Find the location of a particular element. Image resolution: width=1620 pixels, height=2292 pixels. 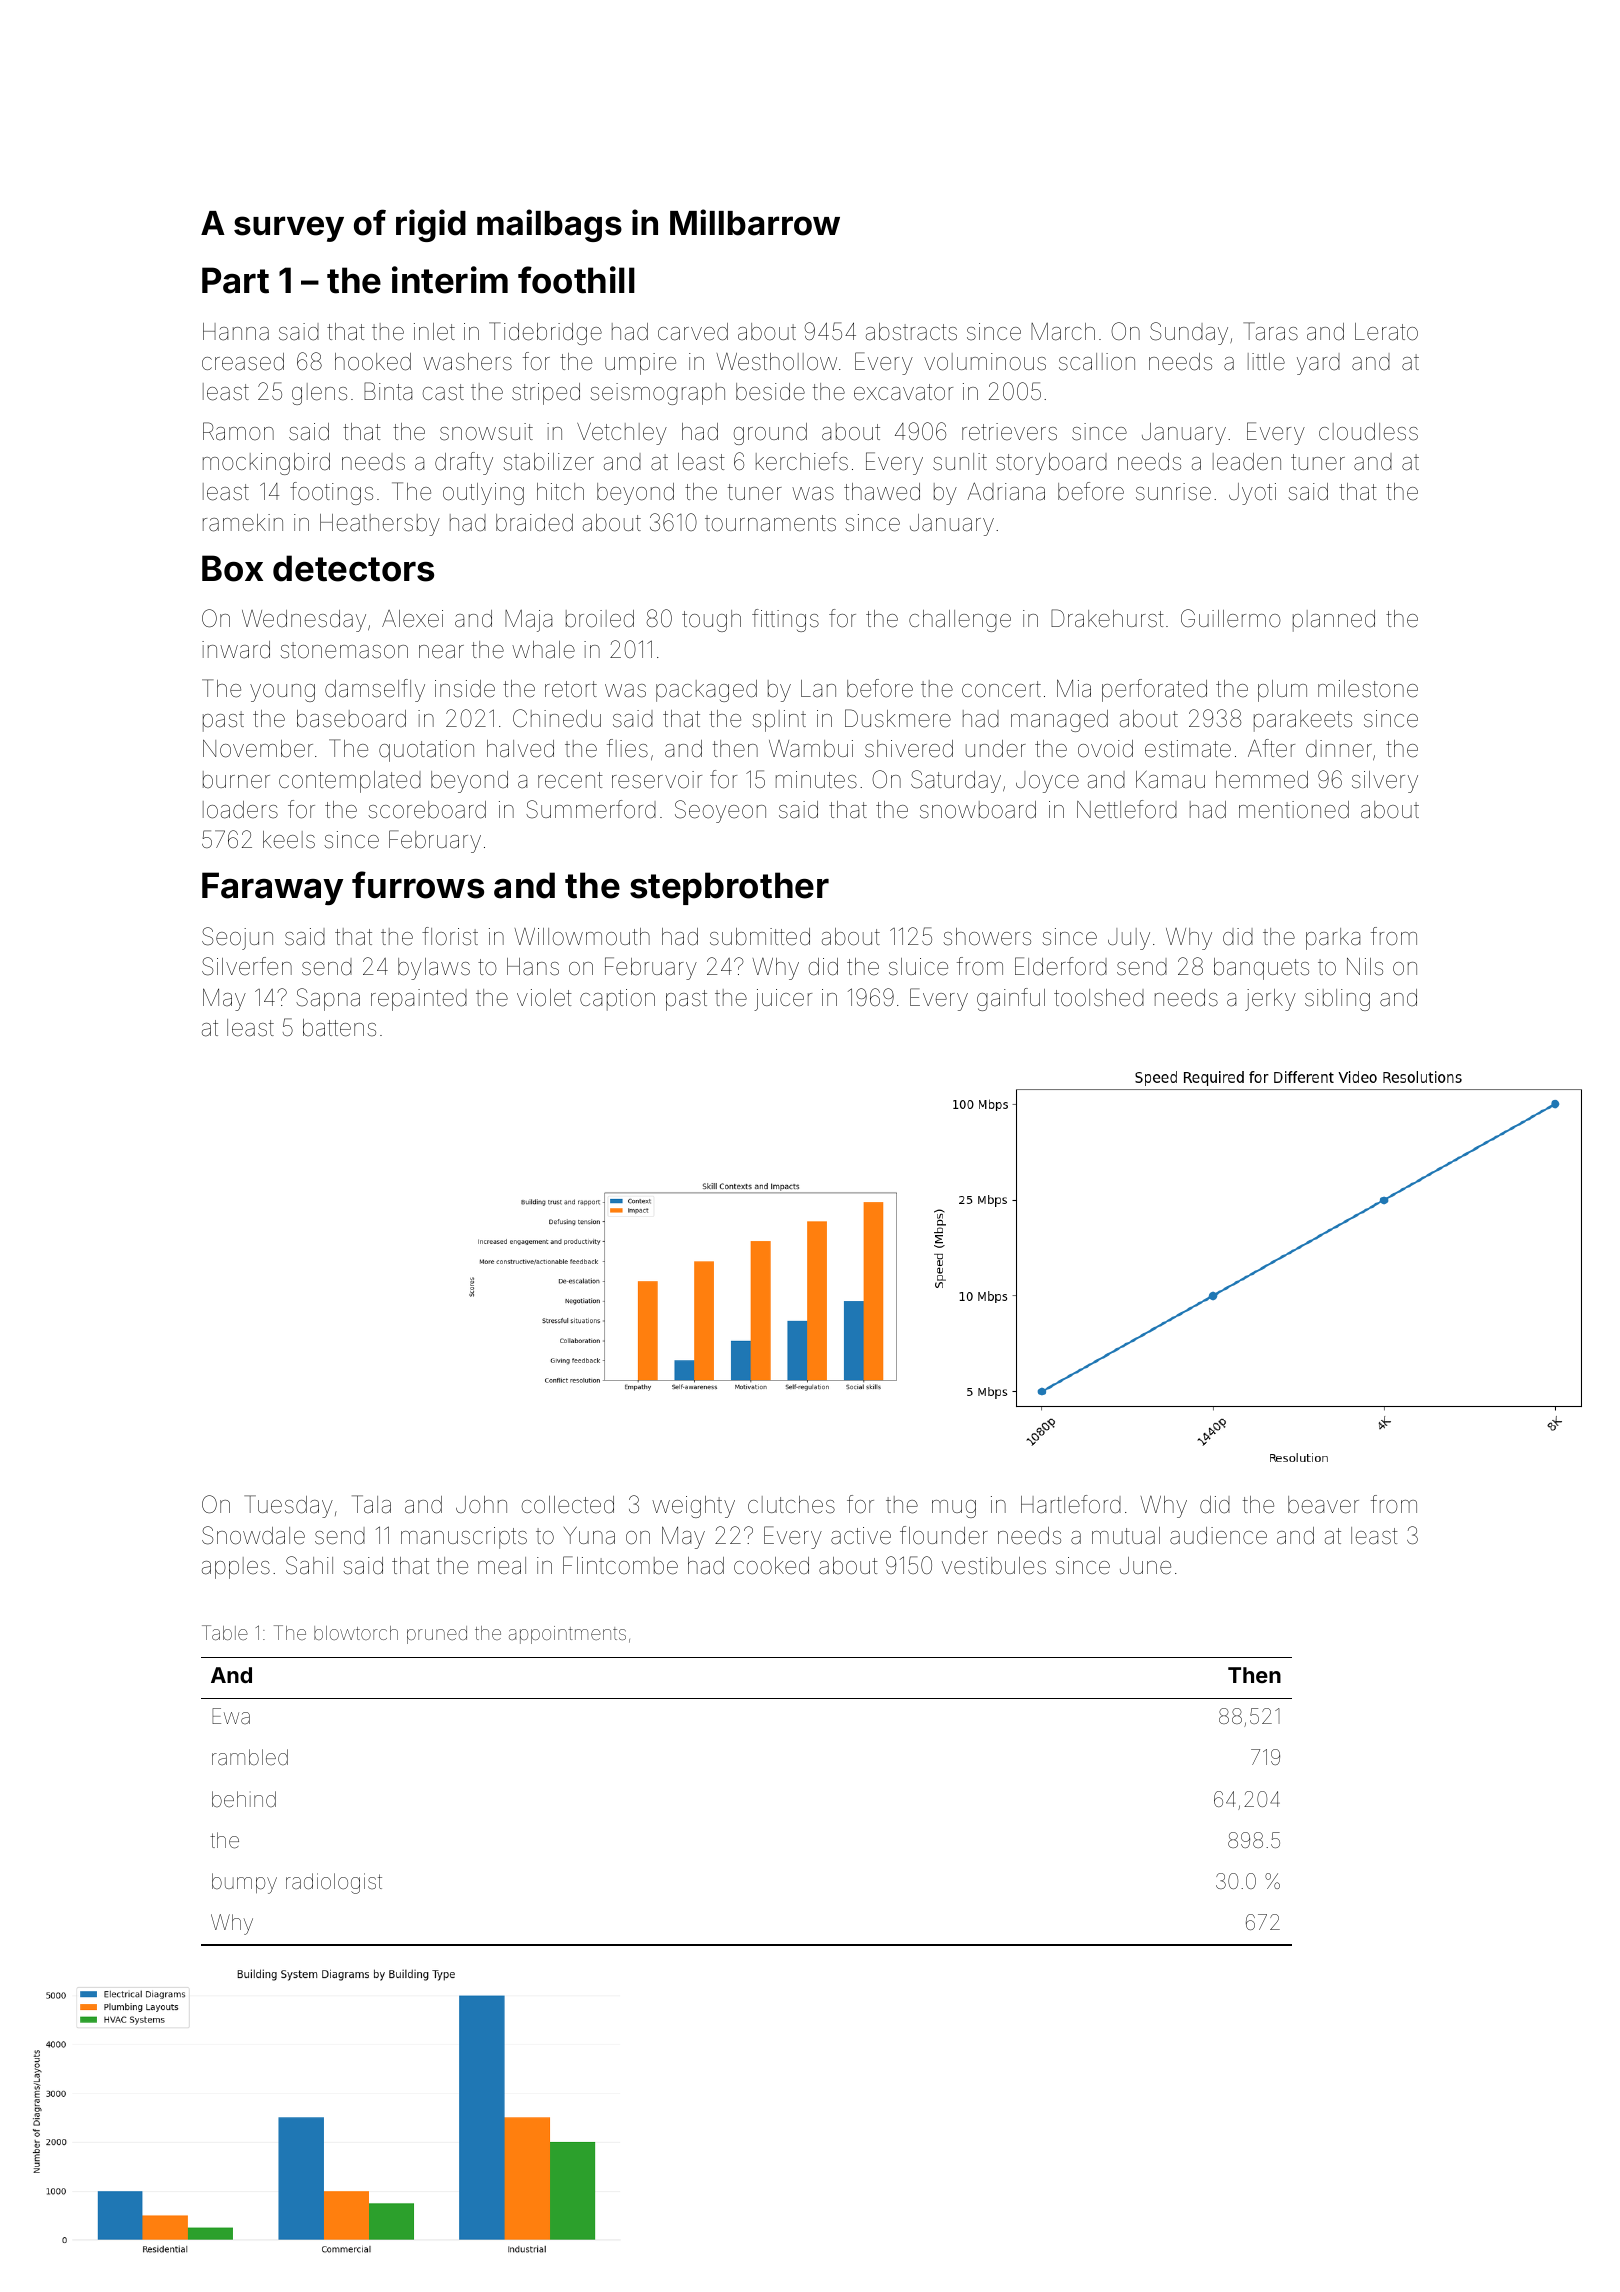

abstracts is located at coordinates (911, 332).
